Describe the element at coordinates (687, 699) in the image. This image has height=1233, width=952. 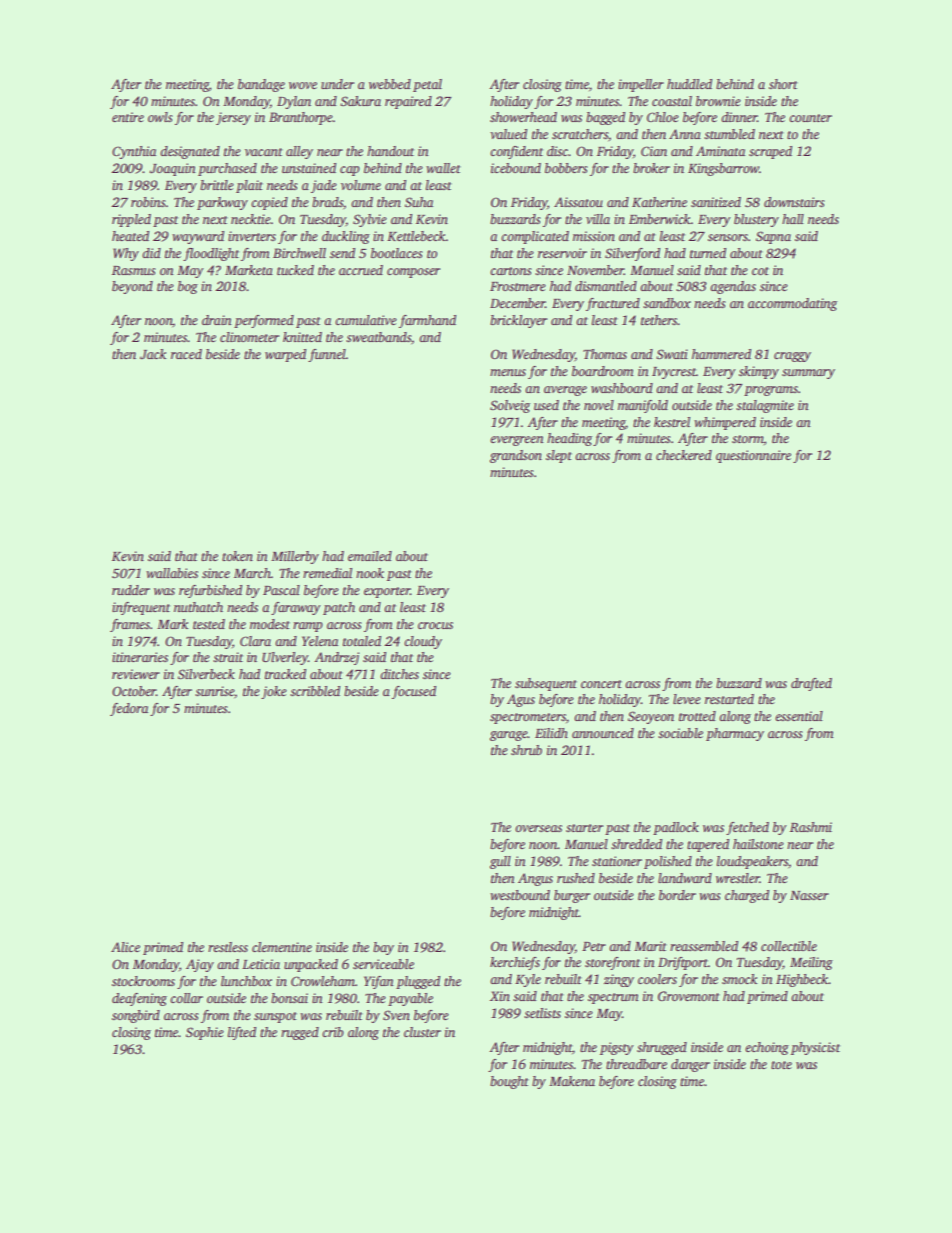
I see `levee` at that location.
